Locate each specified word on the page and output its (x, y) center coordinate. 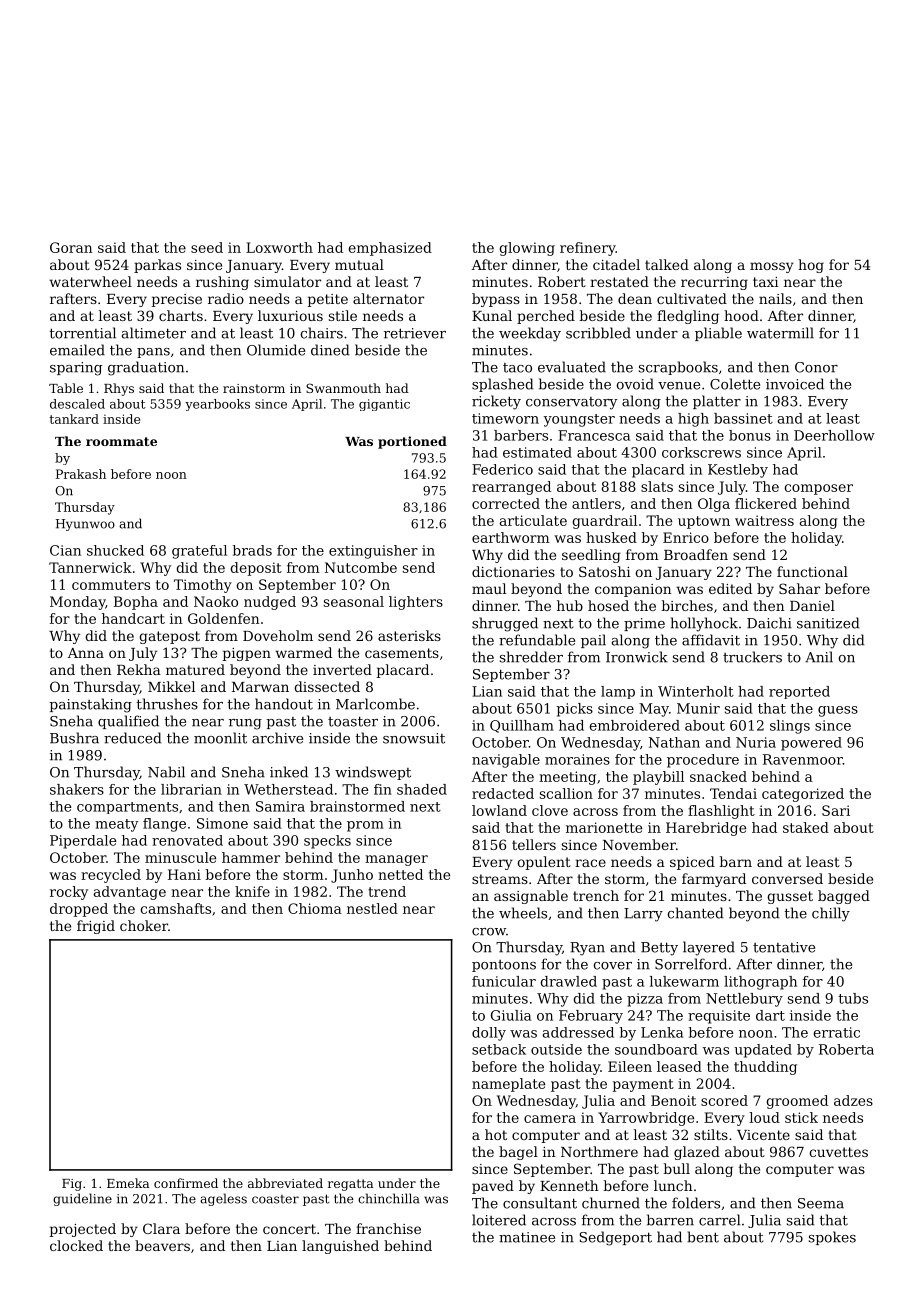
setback (499, 1049)
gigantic (384, 405)
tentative (784, 947)
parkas (157, 266)
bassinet (743, 418)
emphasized (390, 249)
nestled (372, 908)
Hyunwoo (85, 525)
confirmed (186, 1183)
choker (144, 925)
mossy (772, 267)
